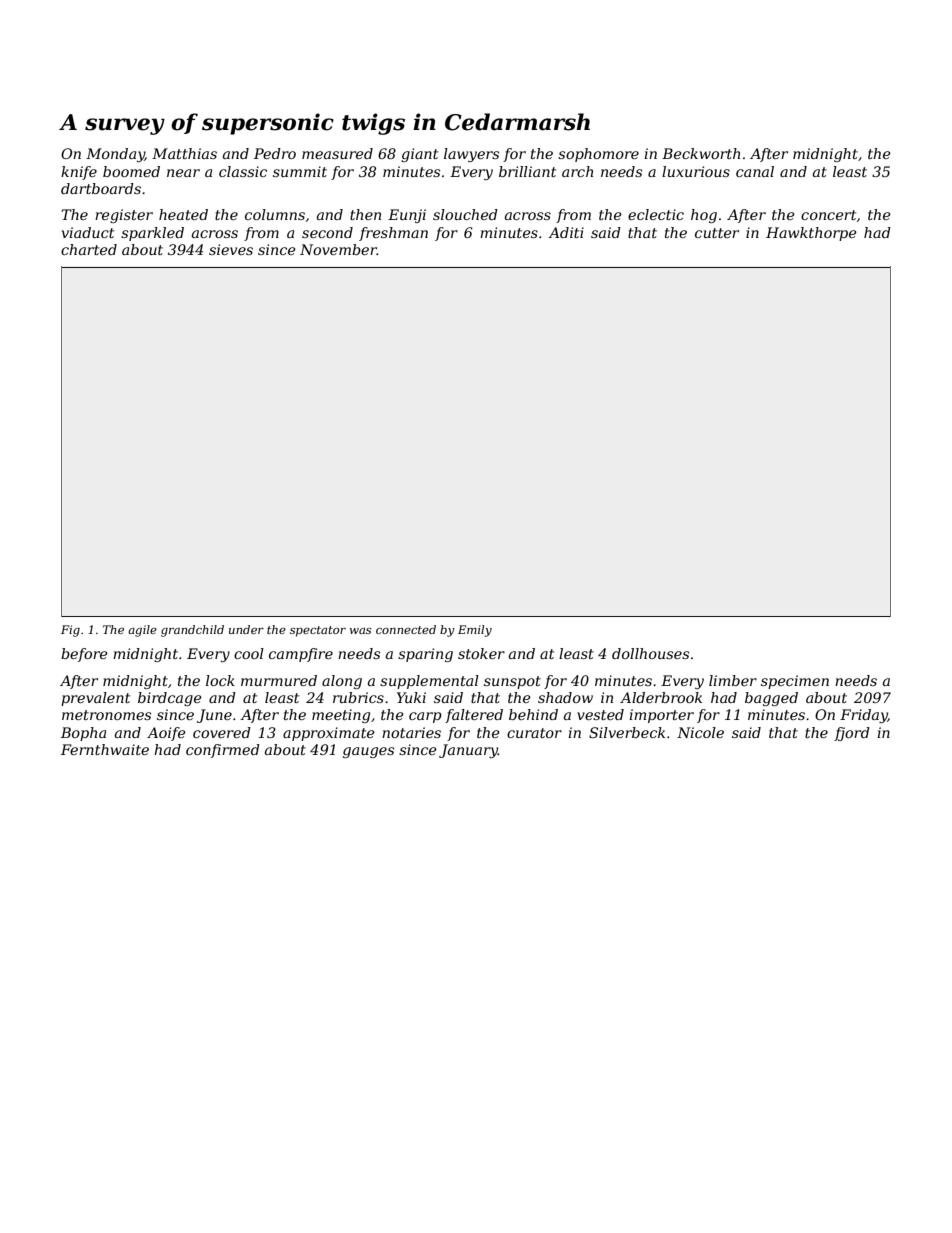  I want to click on connected, so click(406, 629).
